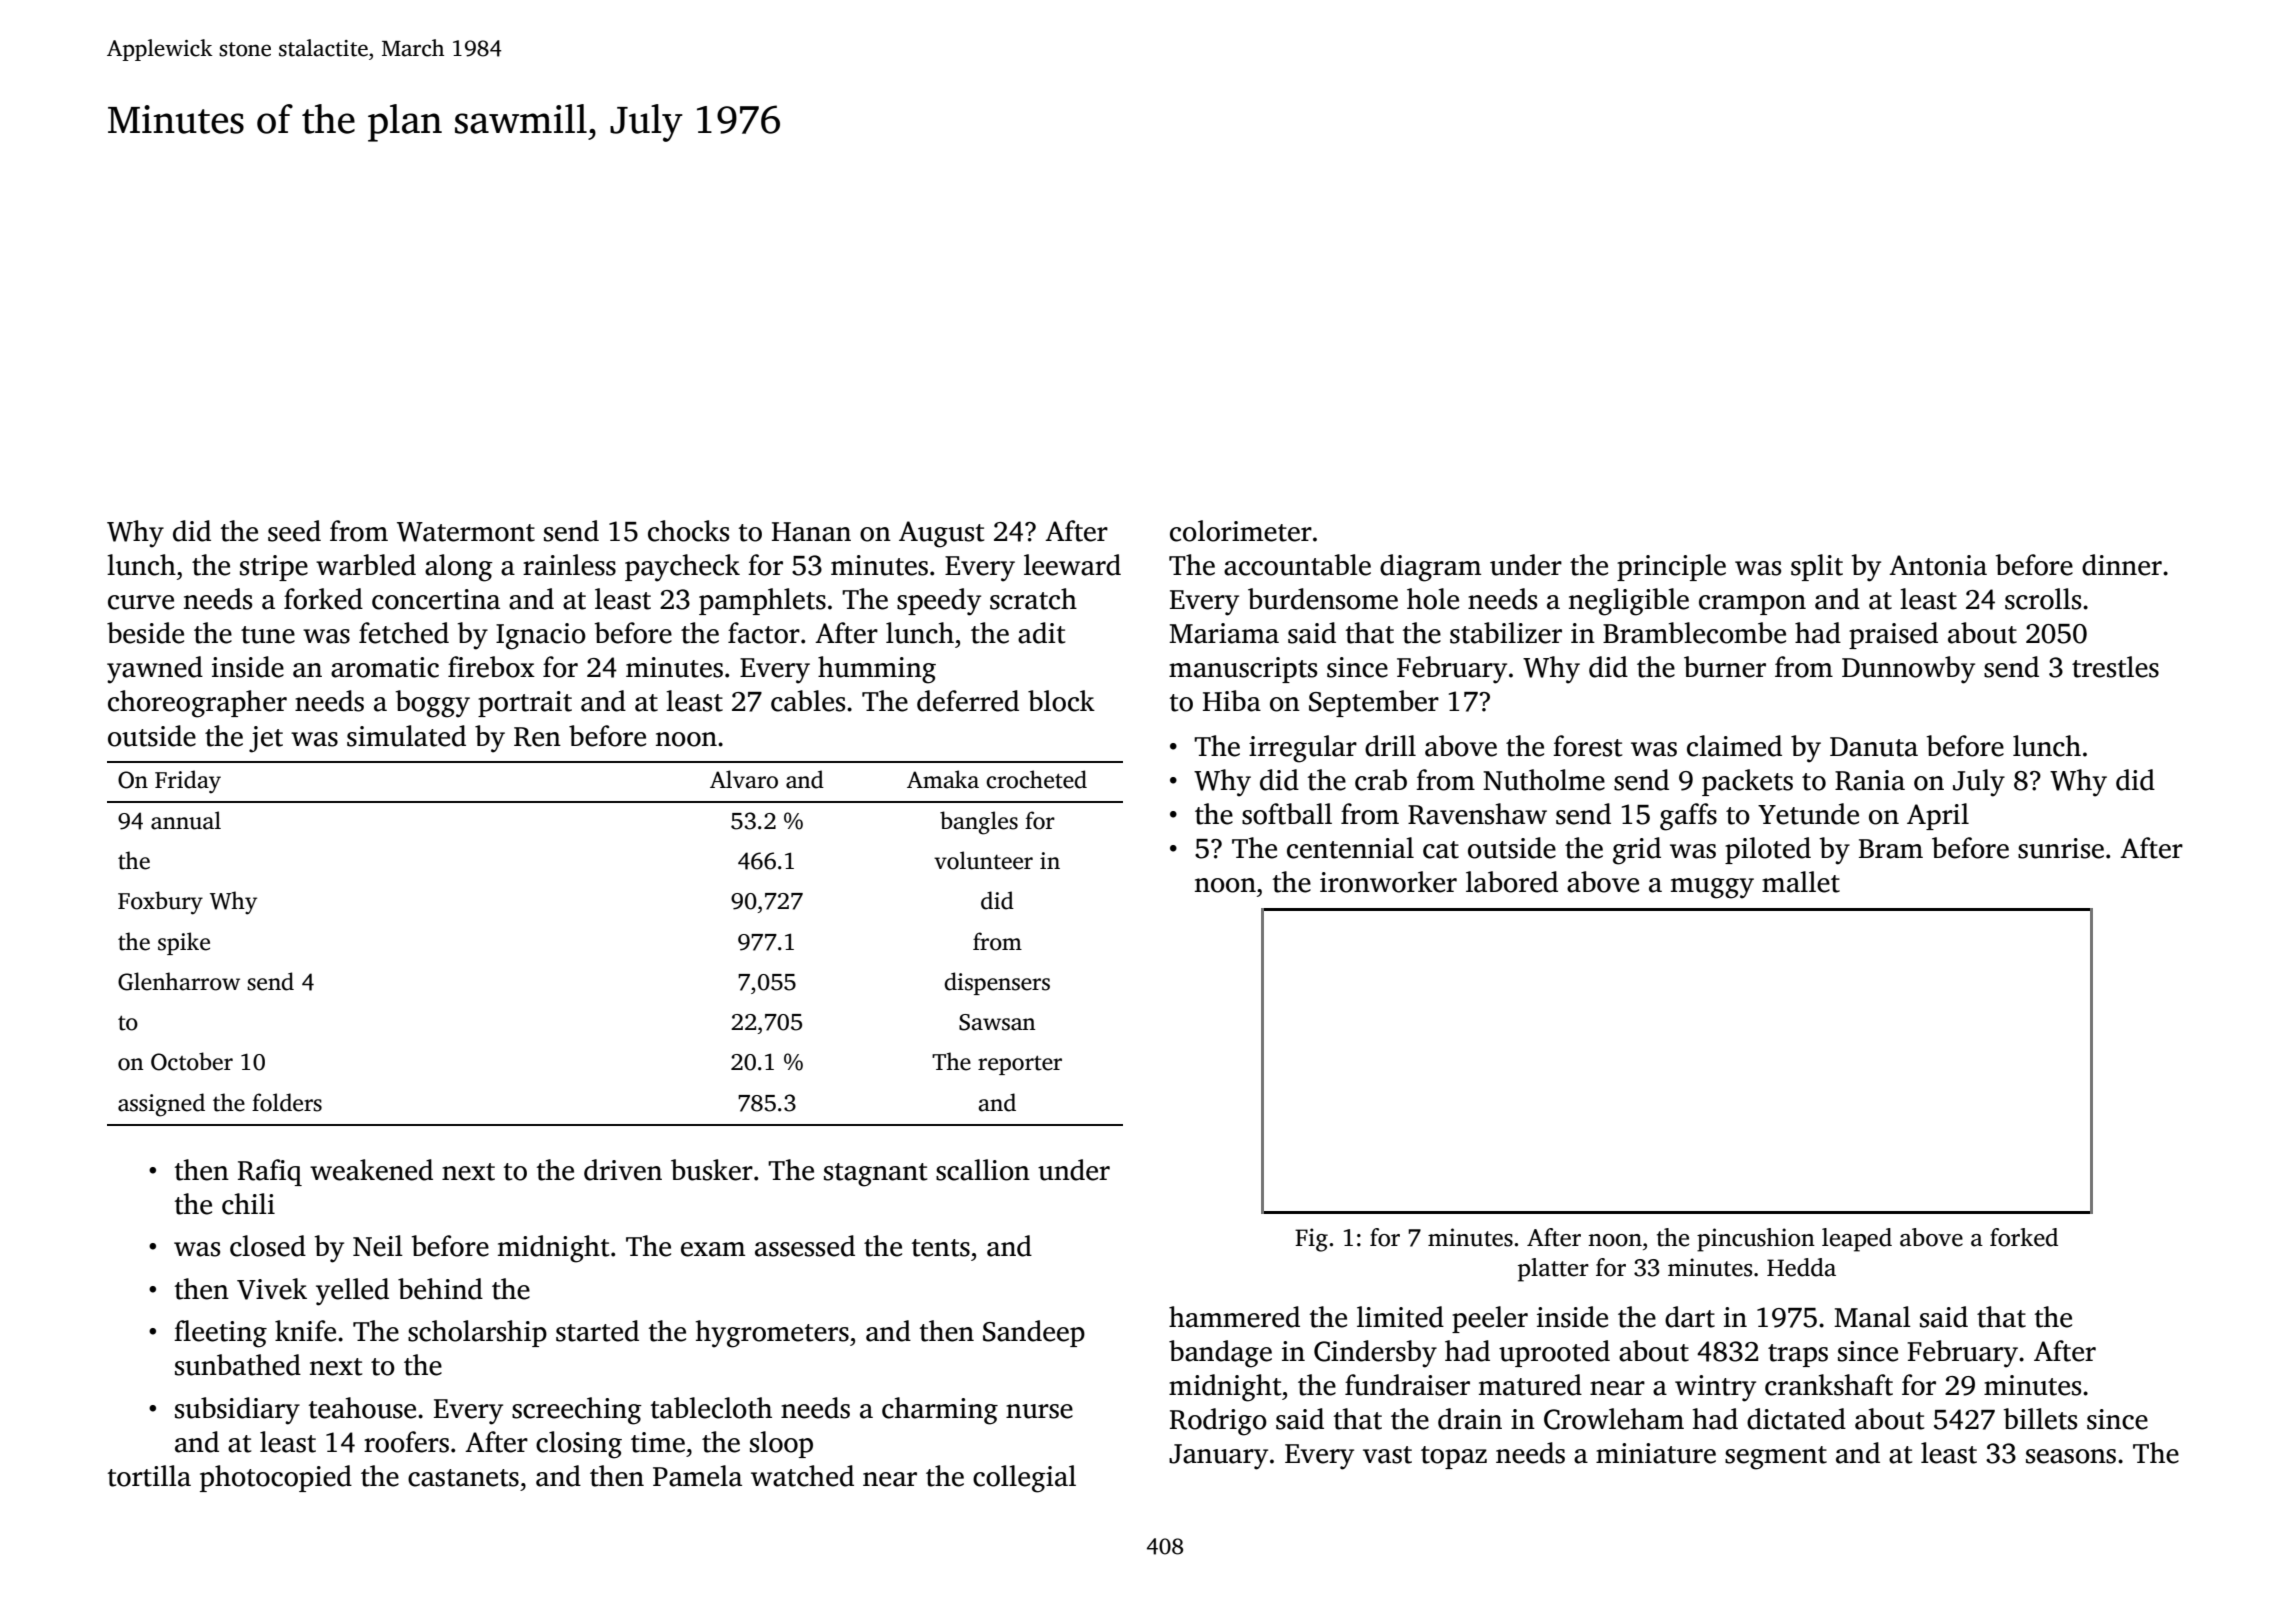 The width and height of the image is (2292, 1620). What do you see at coordinates (237, 1411) in the image?
I see `subsidiary` at bounding box center [237, 1411].
